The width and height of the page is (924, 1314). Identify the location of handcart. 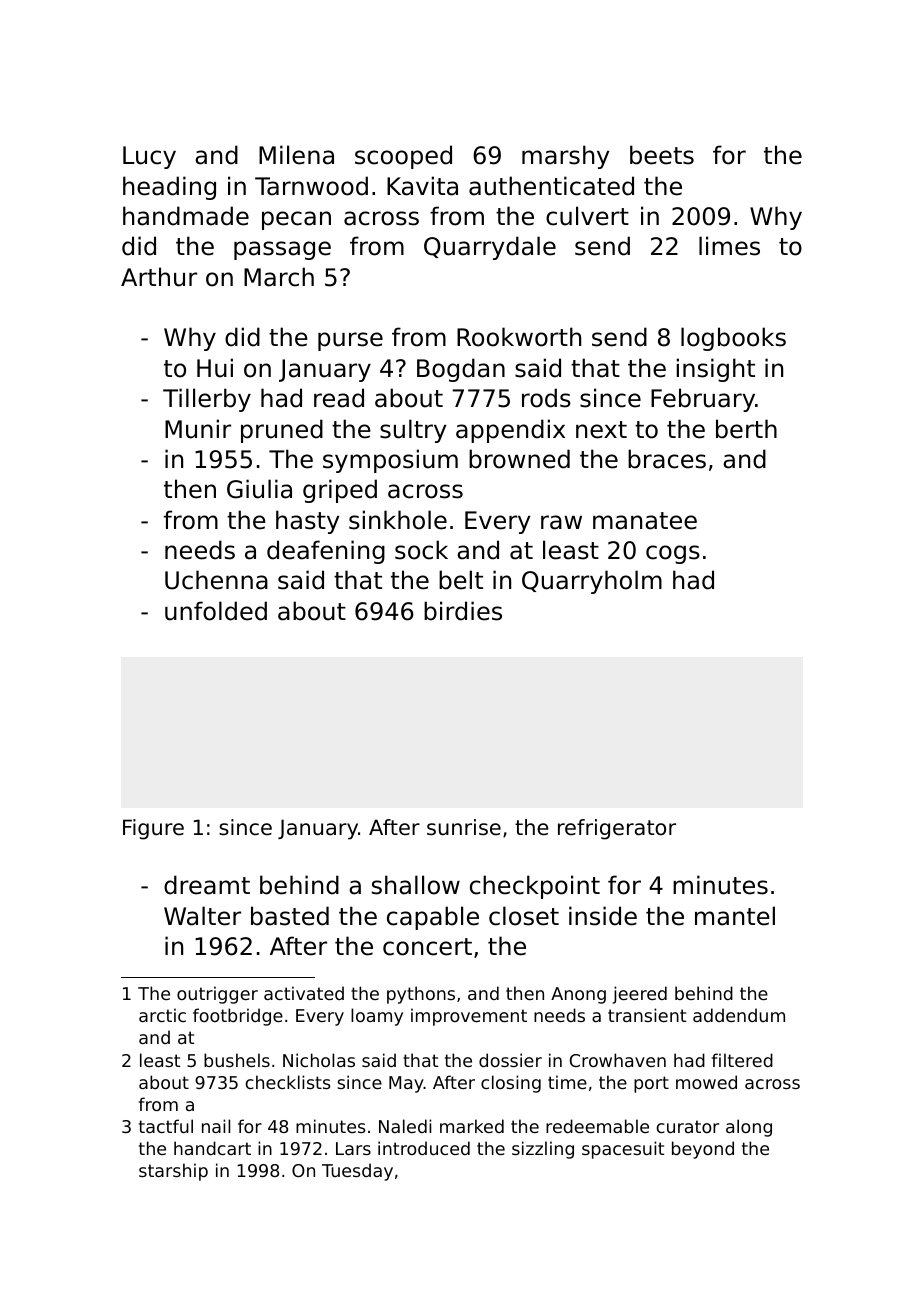
(212, 1148).
